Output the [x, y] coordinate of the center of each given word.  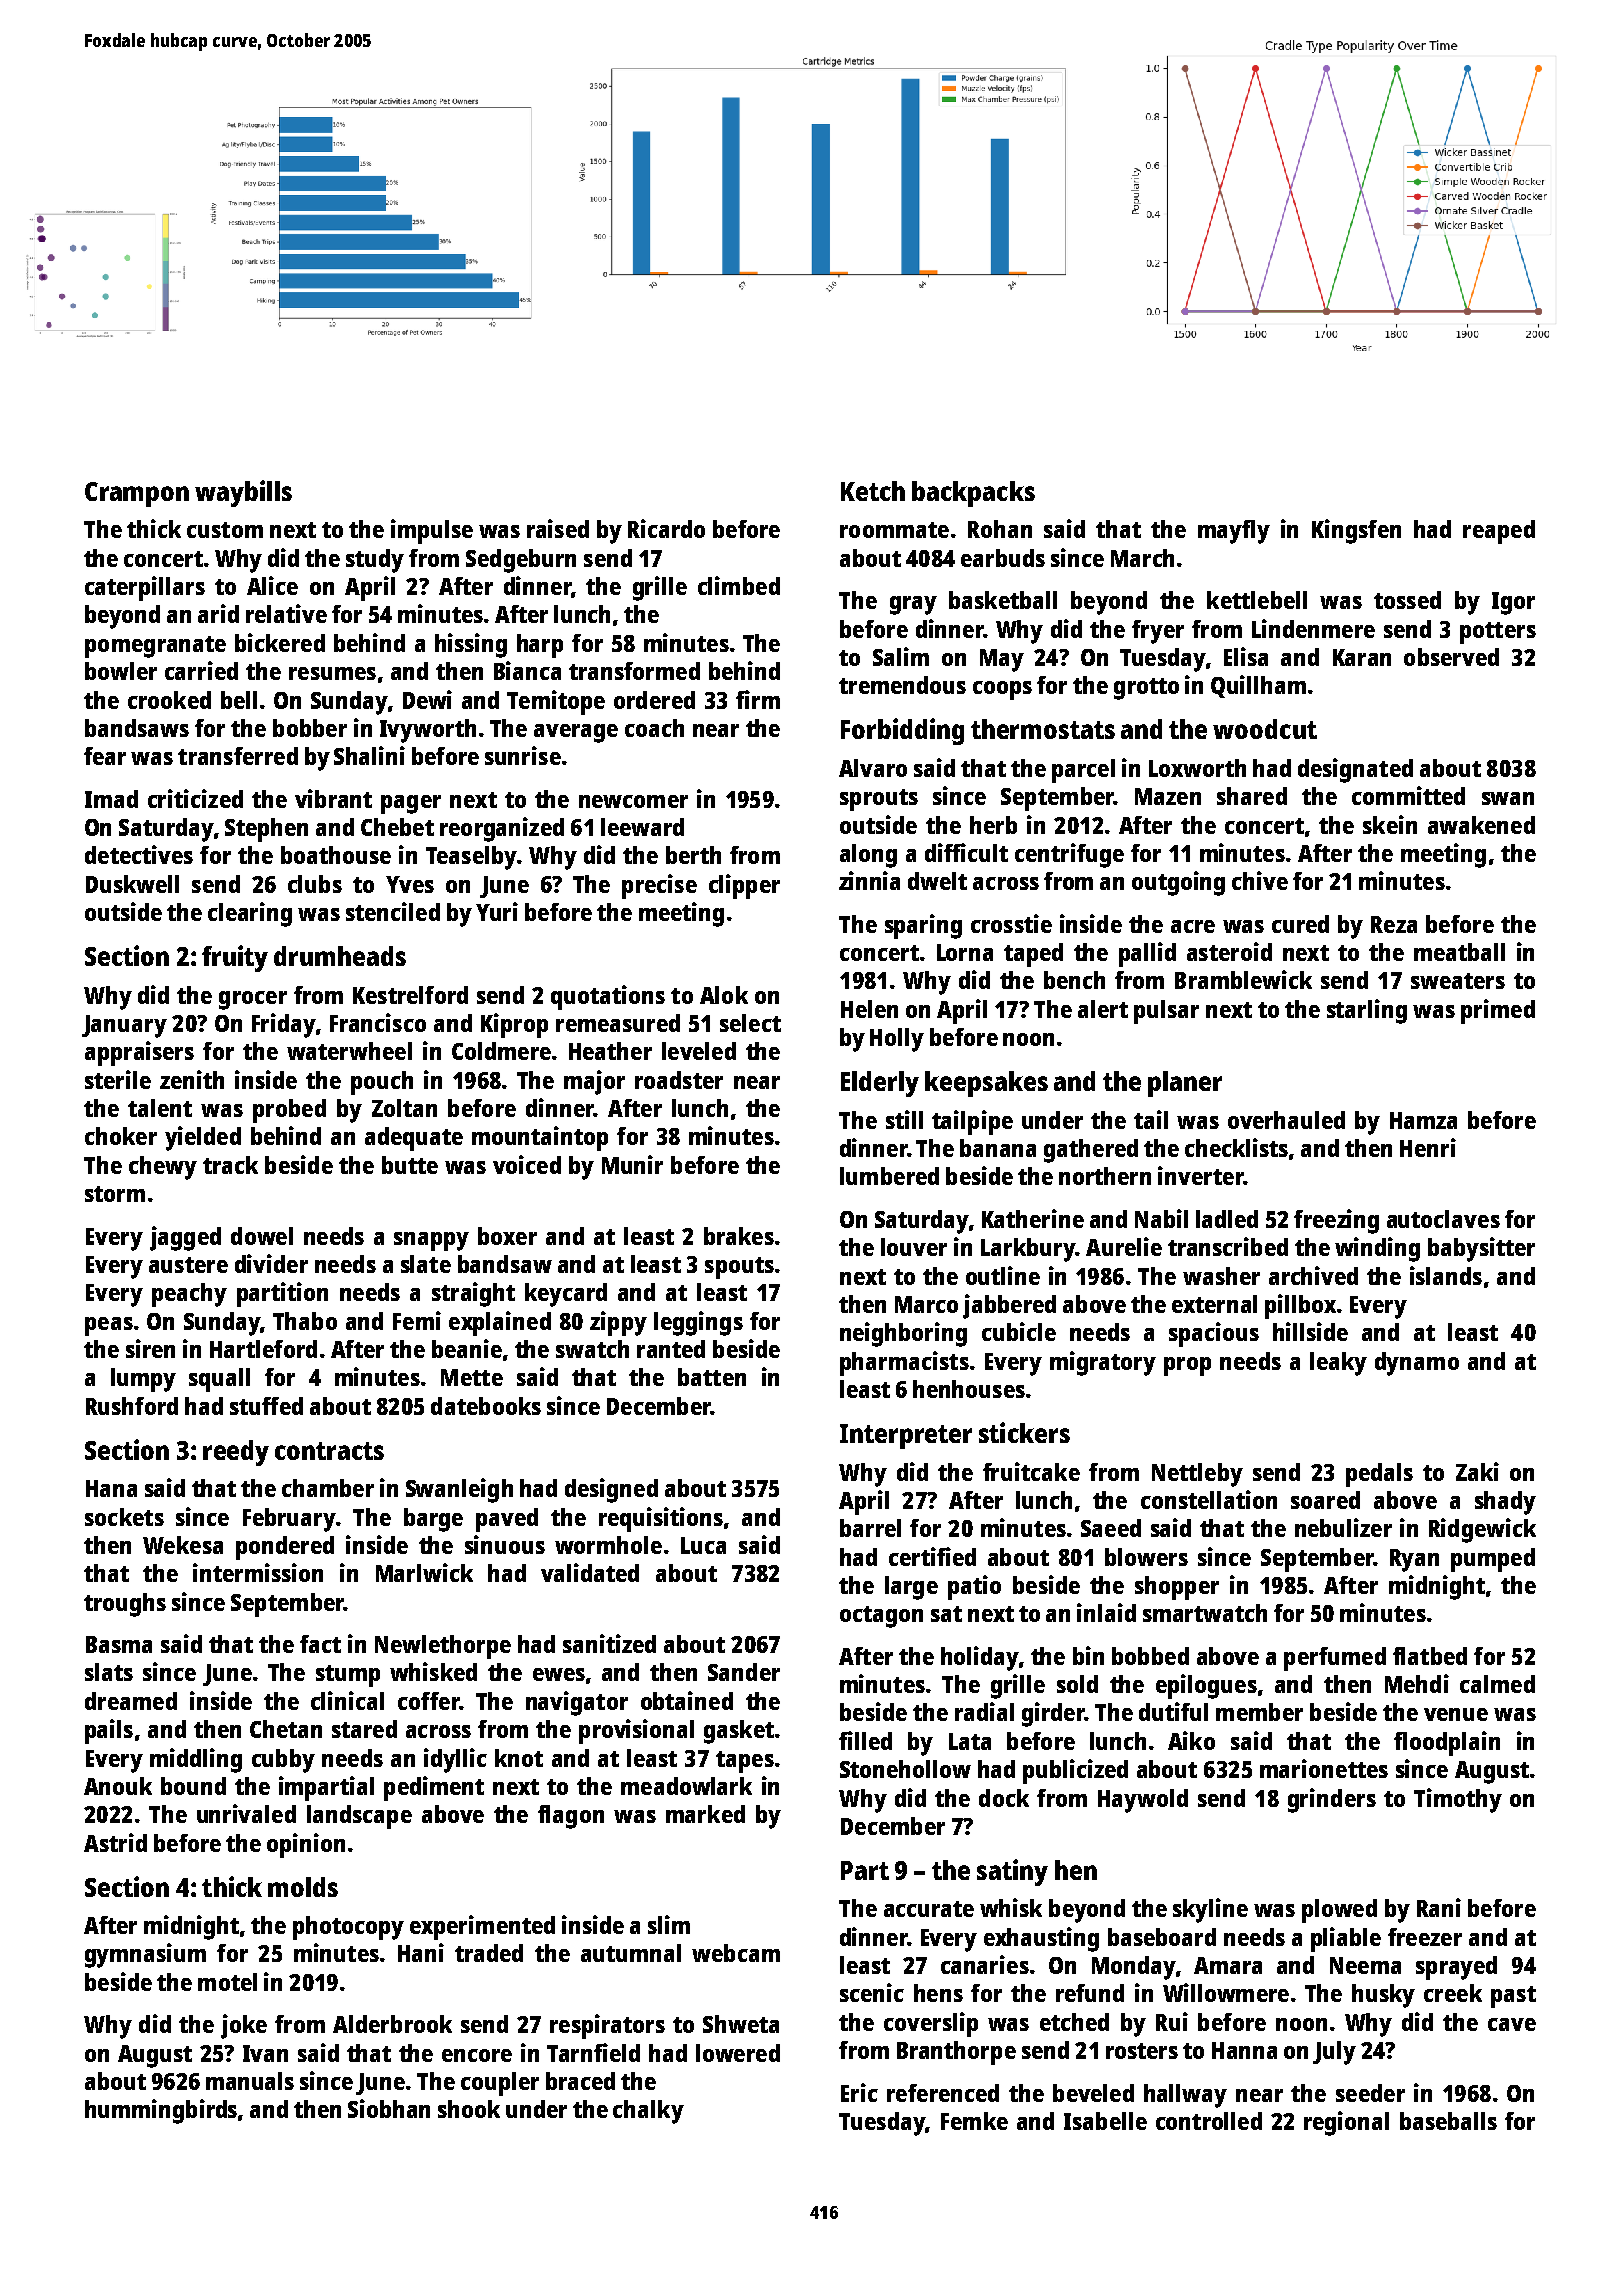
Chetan [286, 1729]
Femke [974, 2121]
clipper [744, 886]
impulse [432, 531]
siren [150, 1348]
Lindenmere [1313, 628]
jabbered [1009, 1306]
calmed [1497, 1684]
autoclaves [1443, 1219]
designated [1355, 770]
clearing [250, 914]
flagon [571, 1817]
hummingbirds [161, 2111]
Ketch [873, 491]
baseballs [1448, 2121]
